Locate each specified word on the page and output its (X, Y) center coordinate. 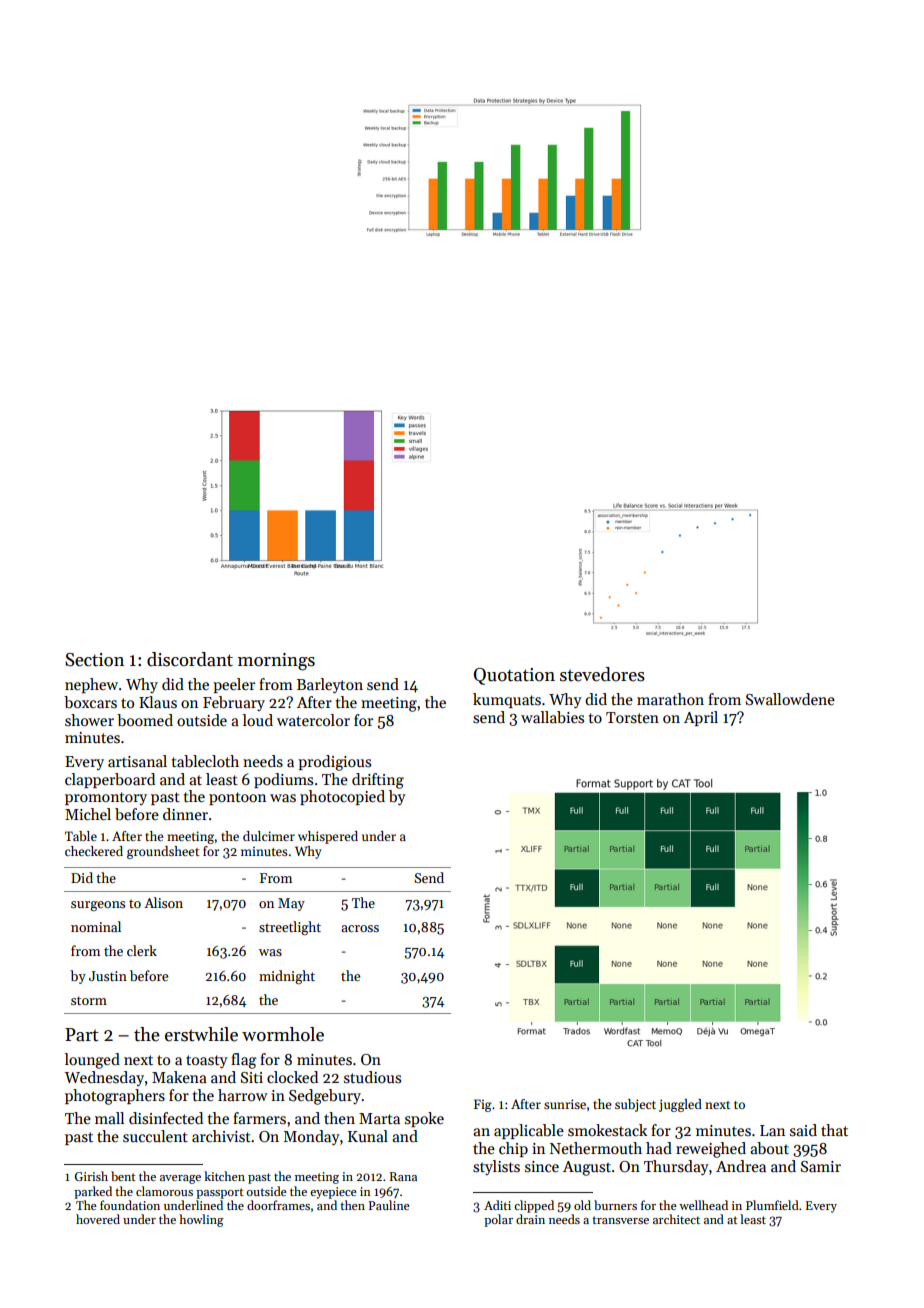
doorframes (278, 1205)
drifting (378, 781)
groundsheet (163, 852)
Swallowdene (790, 699)
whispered (328, 837)
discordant (190, 659)
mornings (276, 662)
